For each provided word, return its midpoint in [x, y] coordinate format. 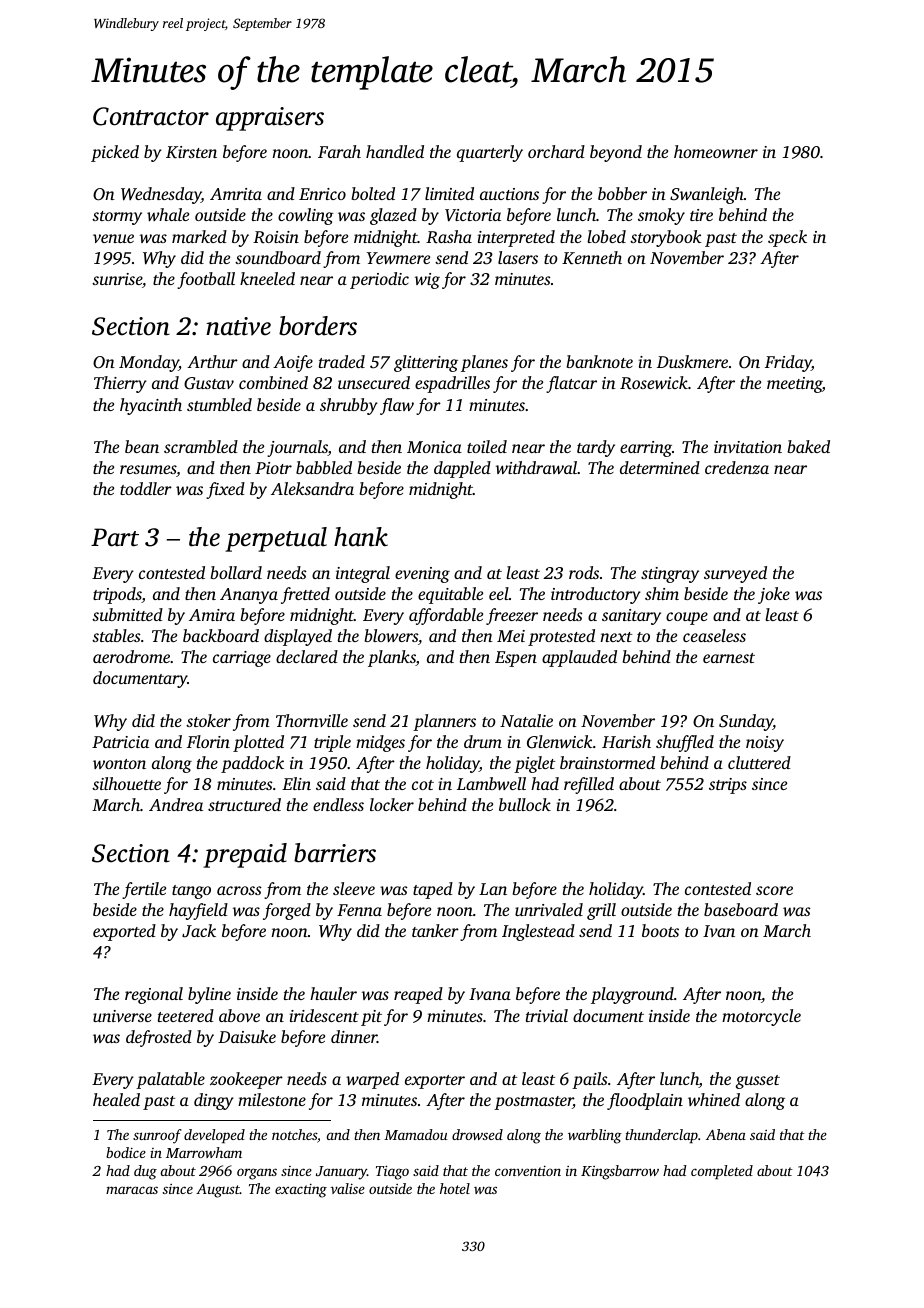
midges [380, 743]
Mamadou [416, 1134]
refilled [589, 785]
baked [808, 446]
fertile [144, 890]
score [774, 890]
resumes [148, 469]
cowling [306, 216]
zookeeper [246, 1080]
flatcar [571, 384]
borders [318, 326]
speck [787, 238]
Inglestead [538, 932]
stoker [208, 720]
